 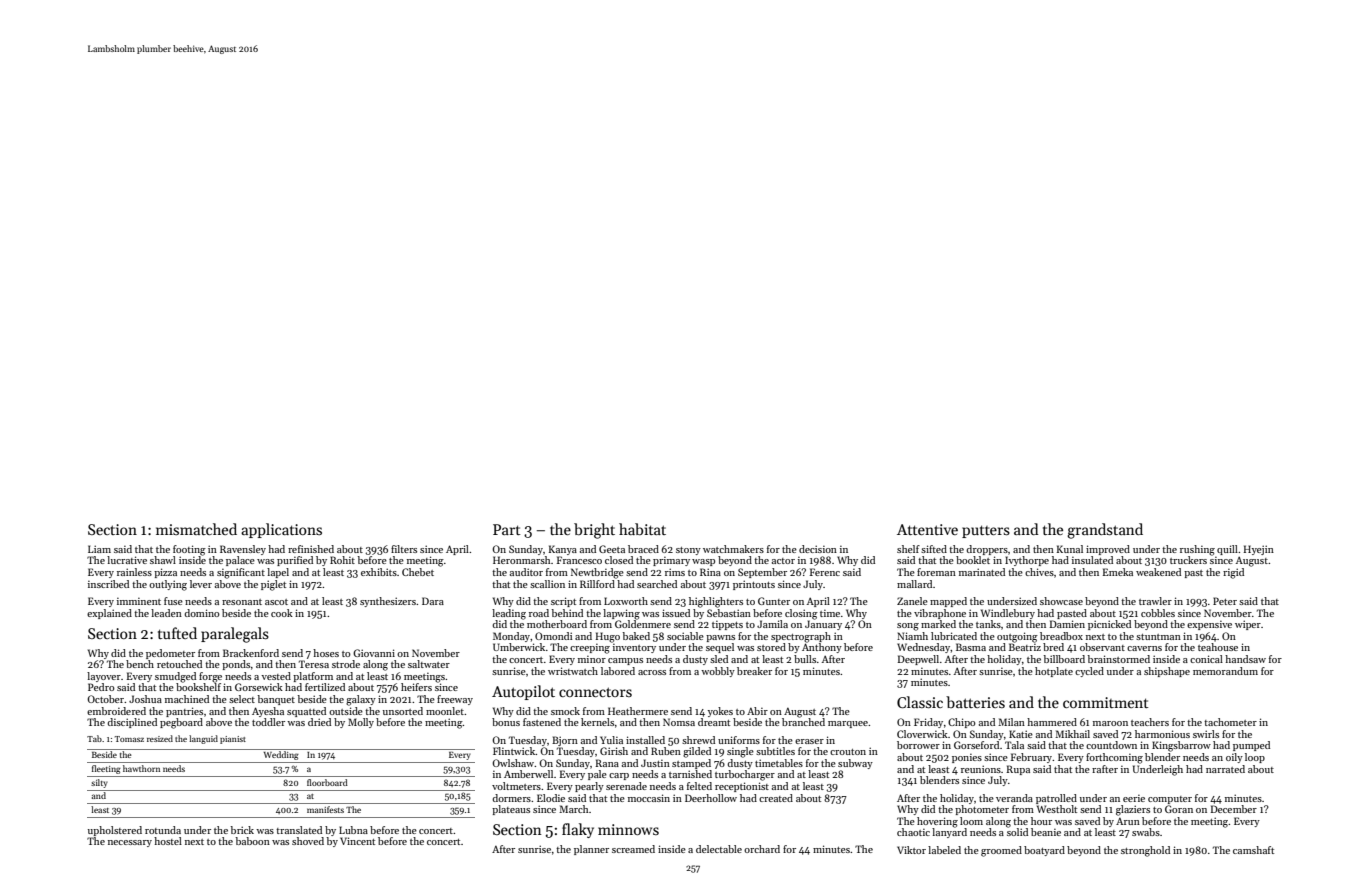 I want to click on Viktor, so click(x=911, y=850).
